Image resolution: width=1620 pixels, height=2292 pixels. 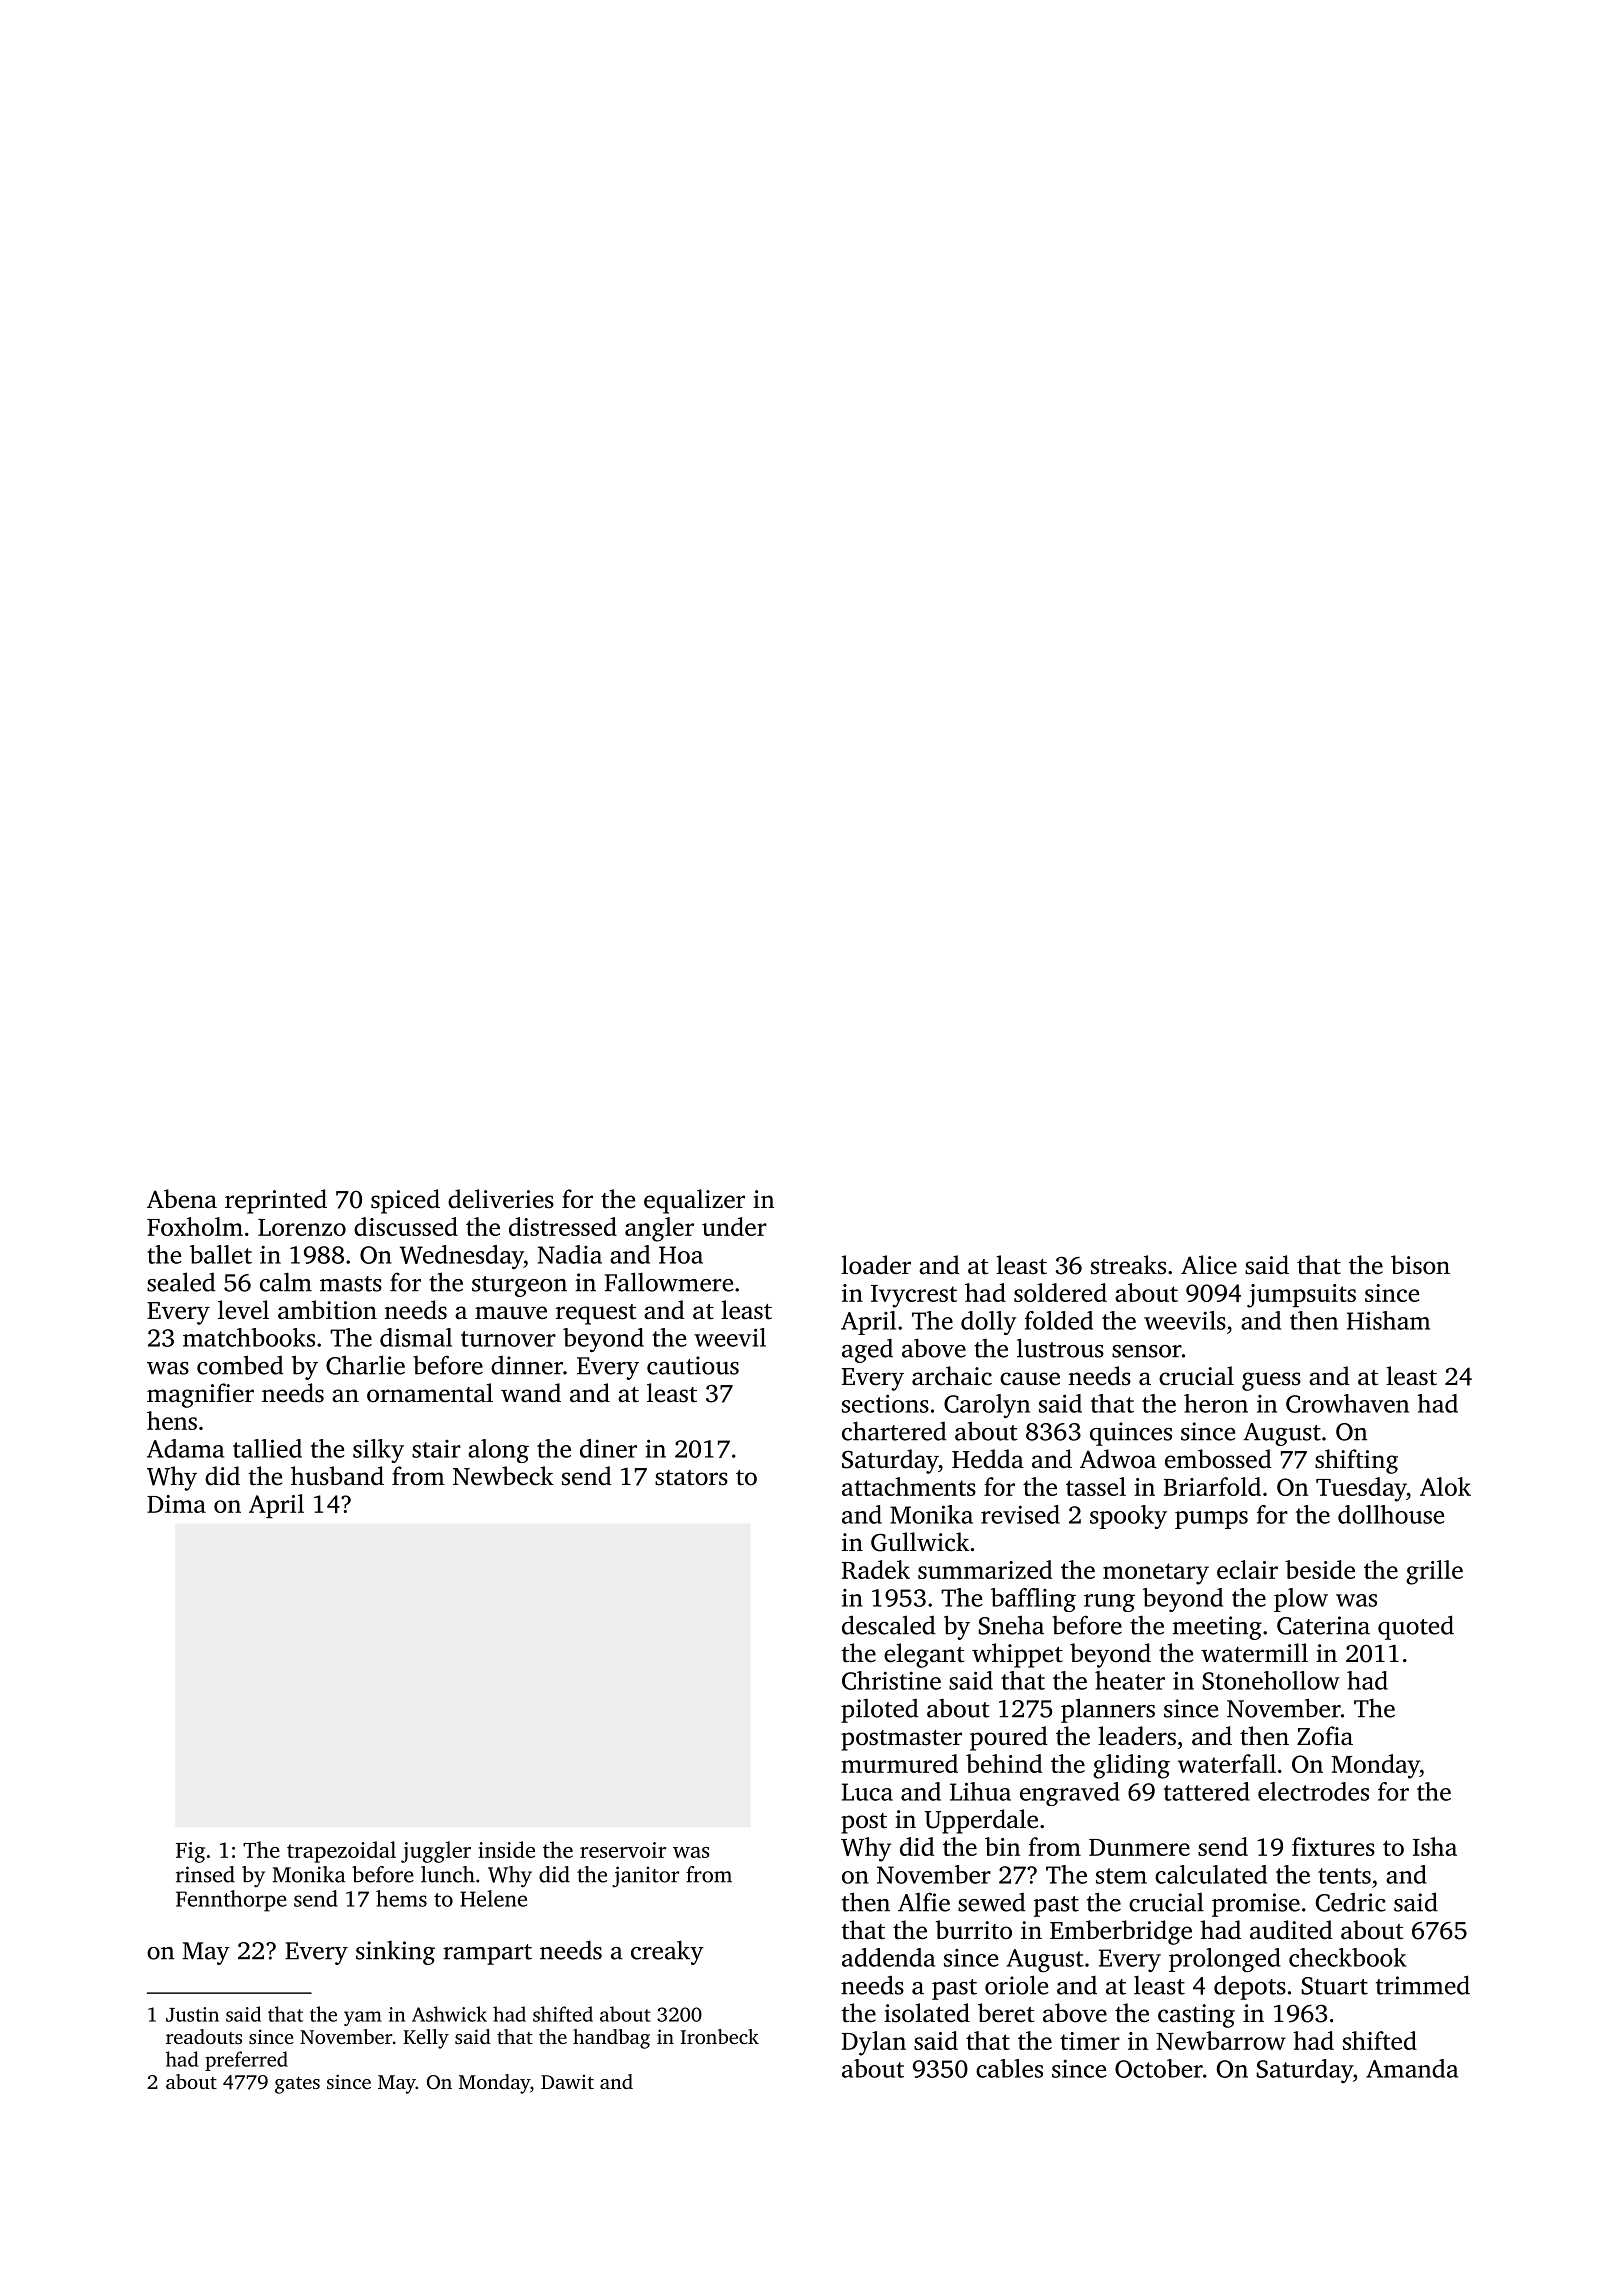 I want to click on Ashwick, so click(x=449, y=2014).
